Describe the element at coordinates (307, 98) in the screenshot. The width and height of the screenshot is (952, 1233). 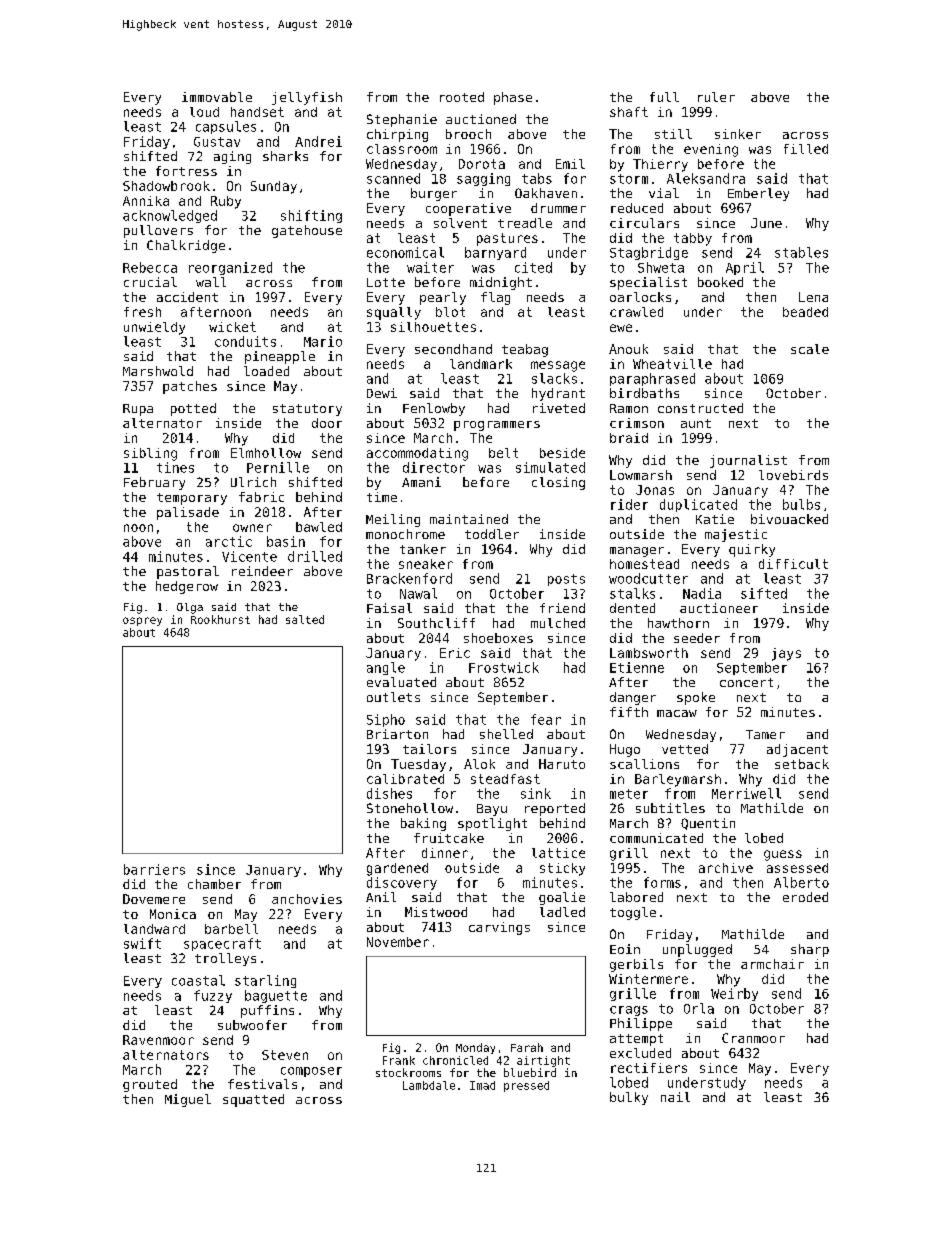
I see `jellyfish` at that location.
